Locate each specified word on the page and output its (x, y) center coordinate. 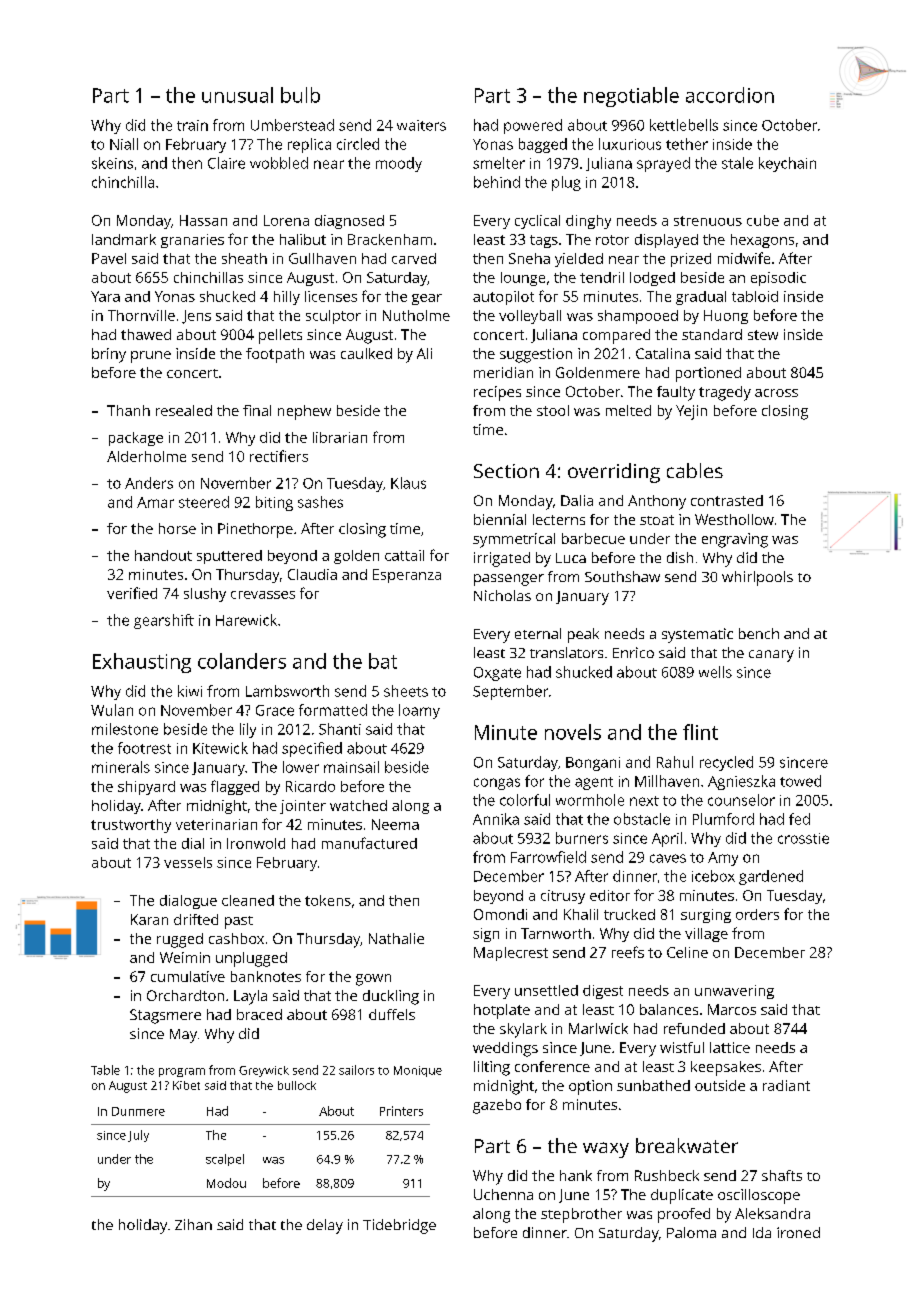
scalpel (225, 1160)
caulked (366, 353)
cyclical (537, 222)
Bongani (593, 764)
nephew (304, 412)
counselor (741, 800)
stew (763, 335)
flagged (235, 787)
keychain (787, 164)
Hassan (203, 220)
